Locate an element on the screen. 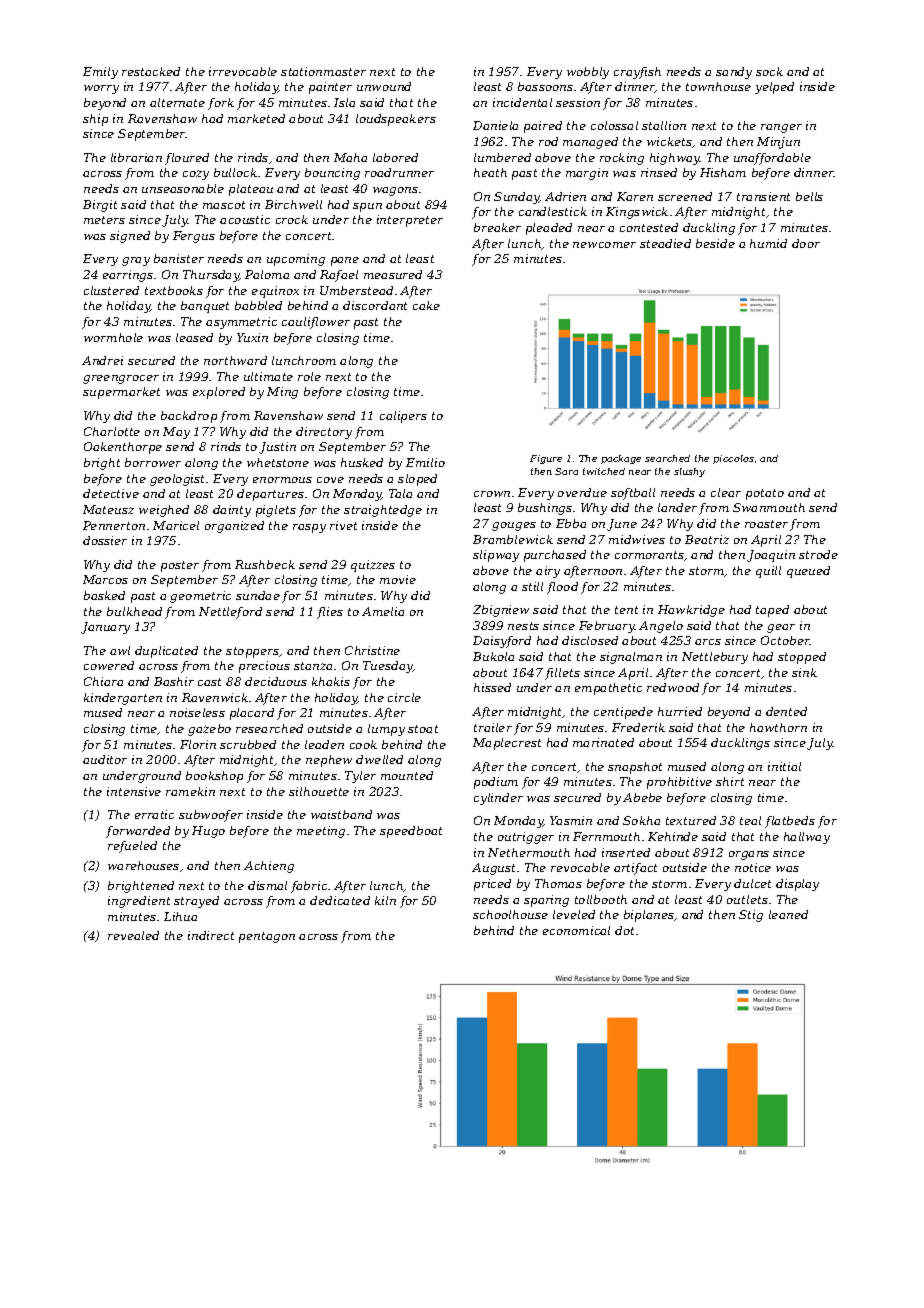 This screenshot has width=924, height=1308. door is located at coordinates (806, 243).
